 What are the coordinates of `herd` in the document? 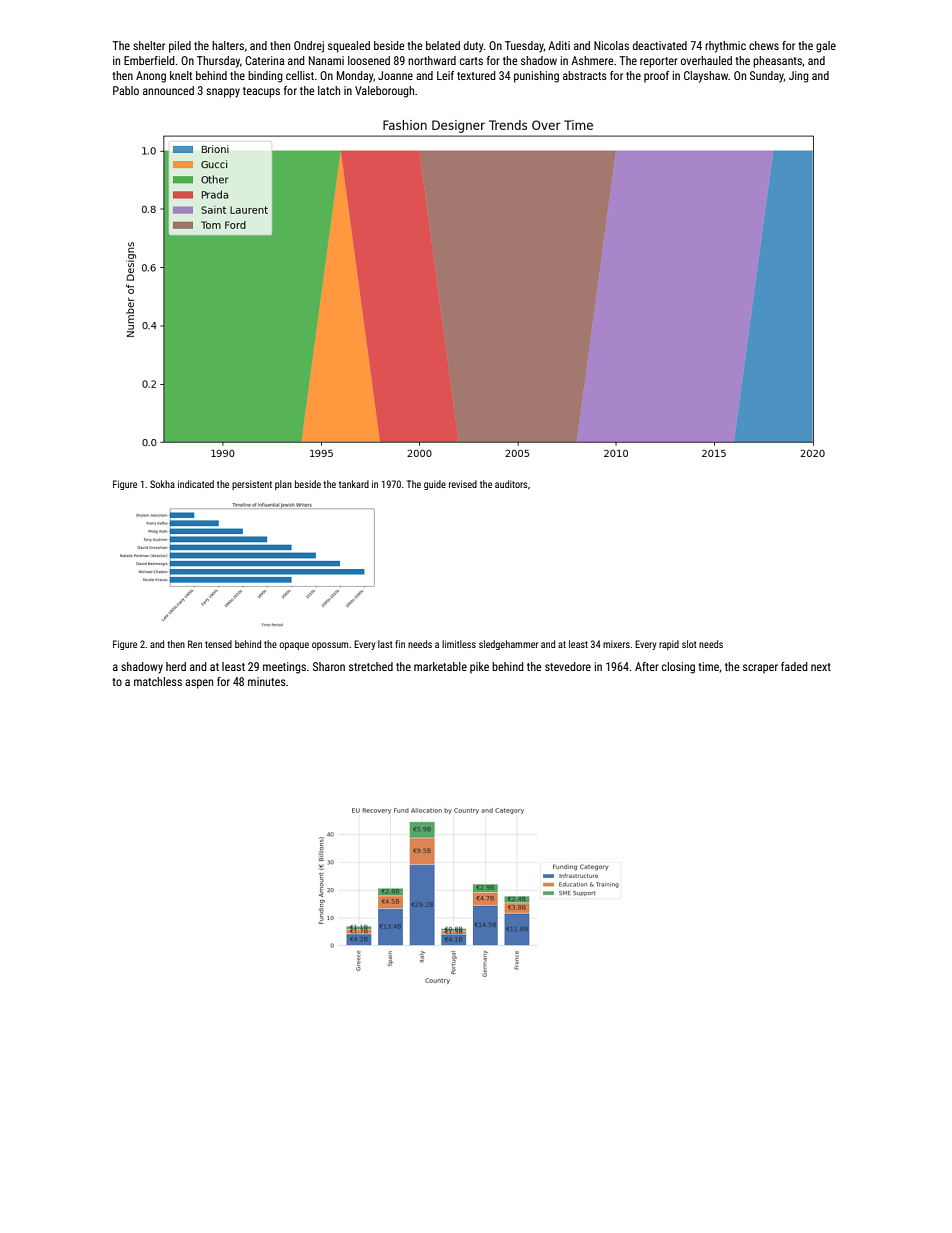 It's located at (176, 666).
